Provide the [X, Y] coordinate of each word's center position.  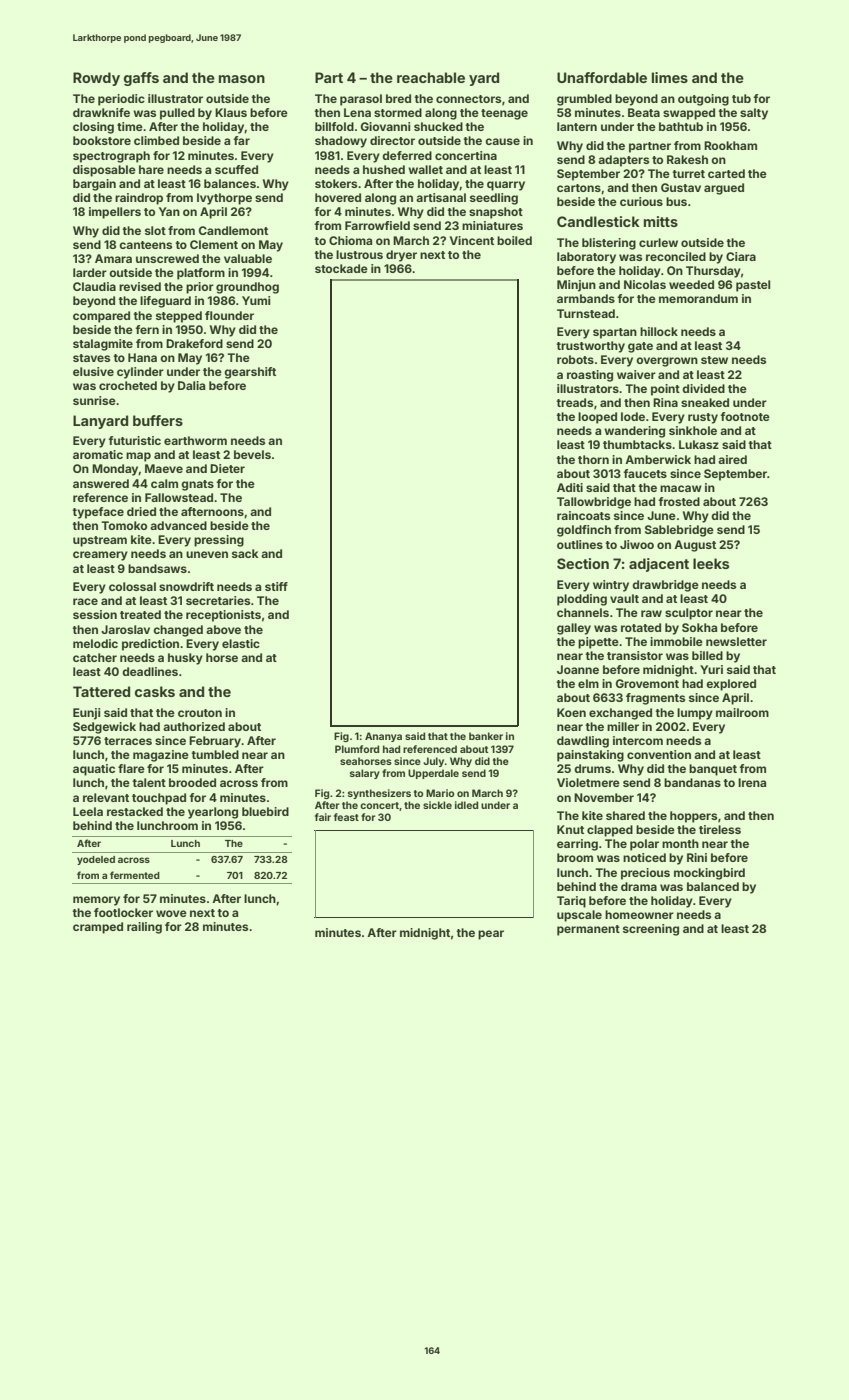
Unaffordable [602, 77]
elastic [241, 643]
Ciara [741, 256]
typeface [98, 513]
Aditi [570, 487]
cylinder [140, 373]
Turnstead [586, 313]
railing [144, 928]
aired [732, 459]
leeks [711, 563]
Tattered [101, 691]
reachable [431, 77]
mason [242, 79]
